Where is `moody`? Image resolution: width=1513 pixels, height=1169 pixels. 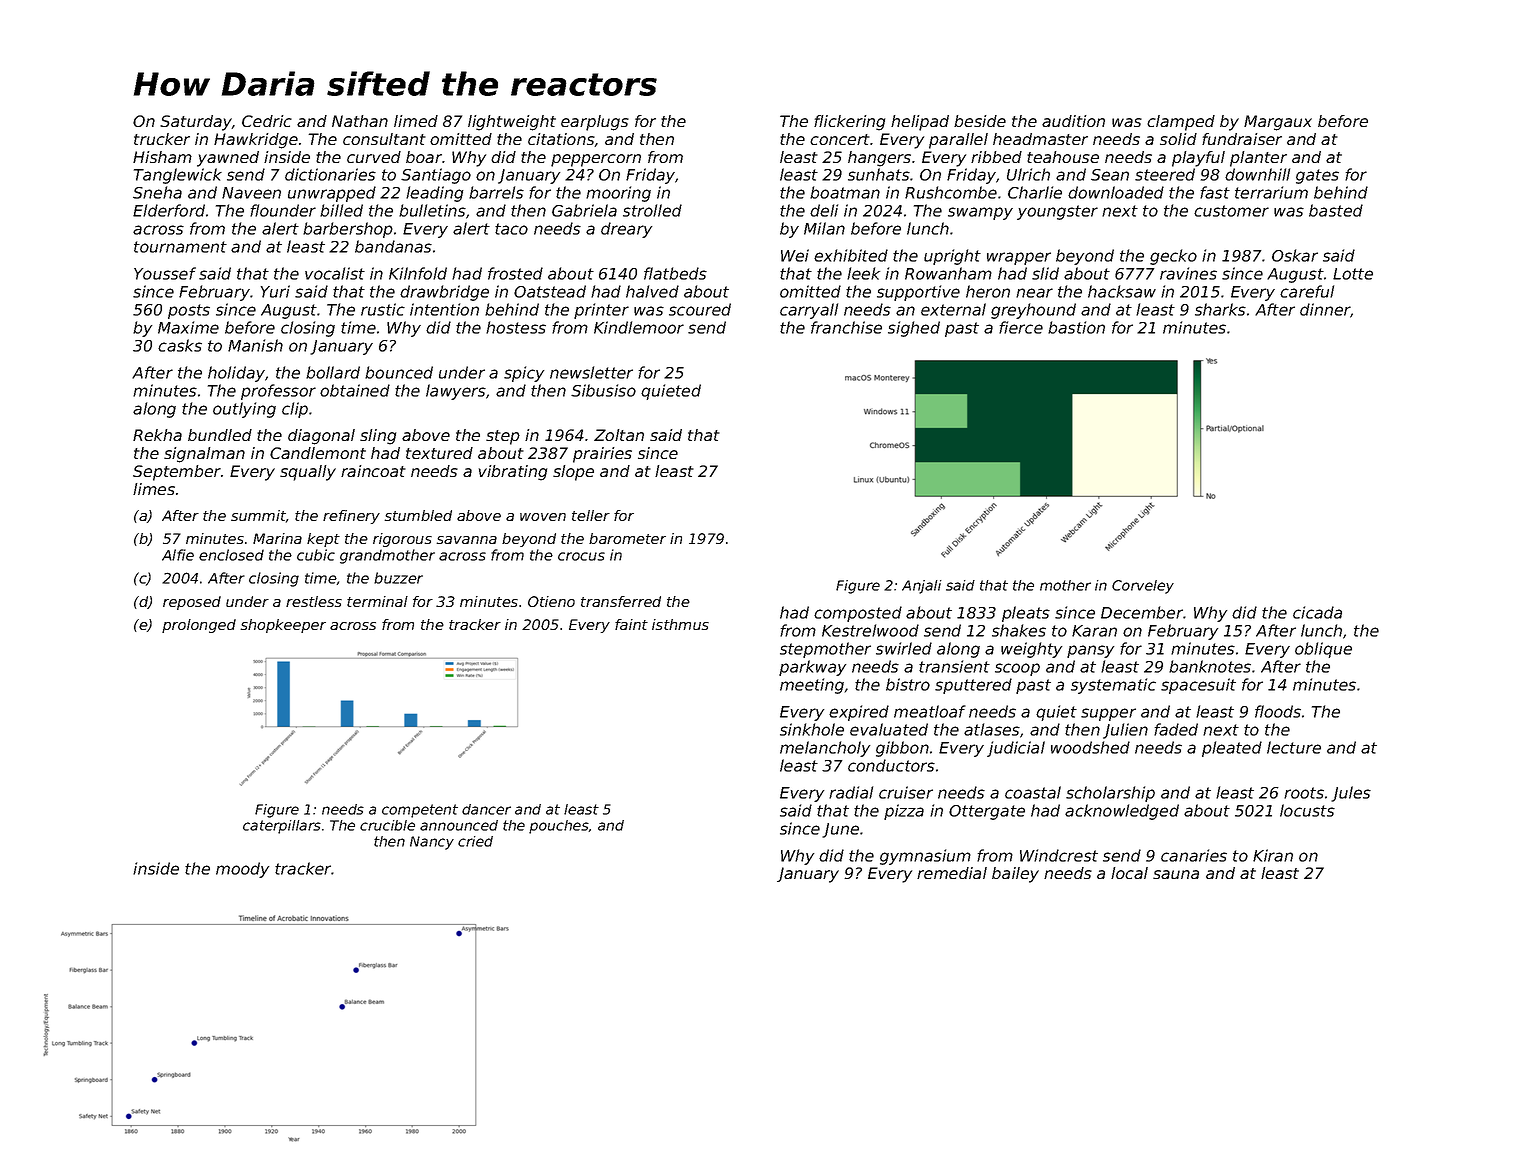 moody is located at coordinates (242, 870).
